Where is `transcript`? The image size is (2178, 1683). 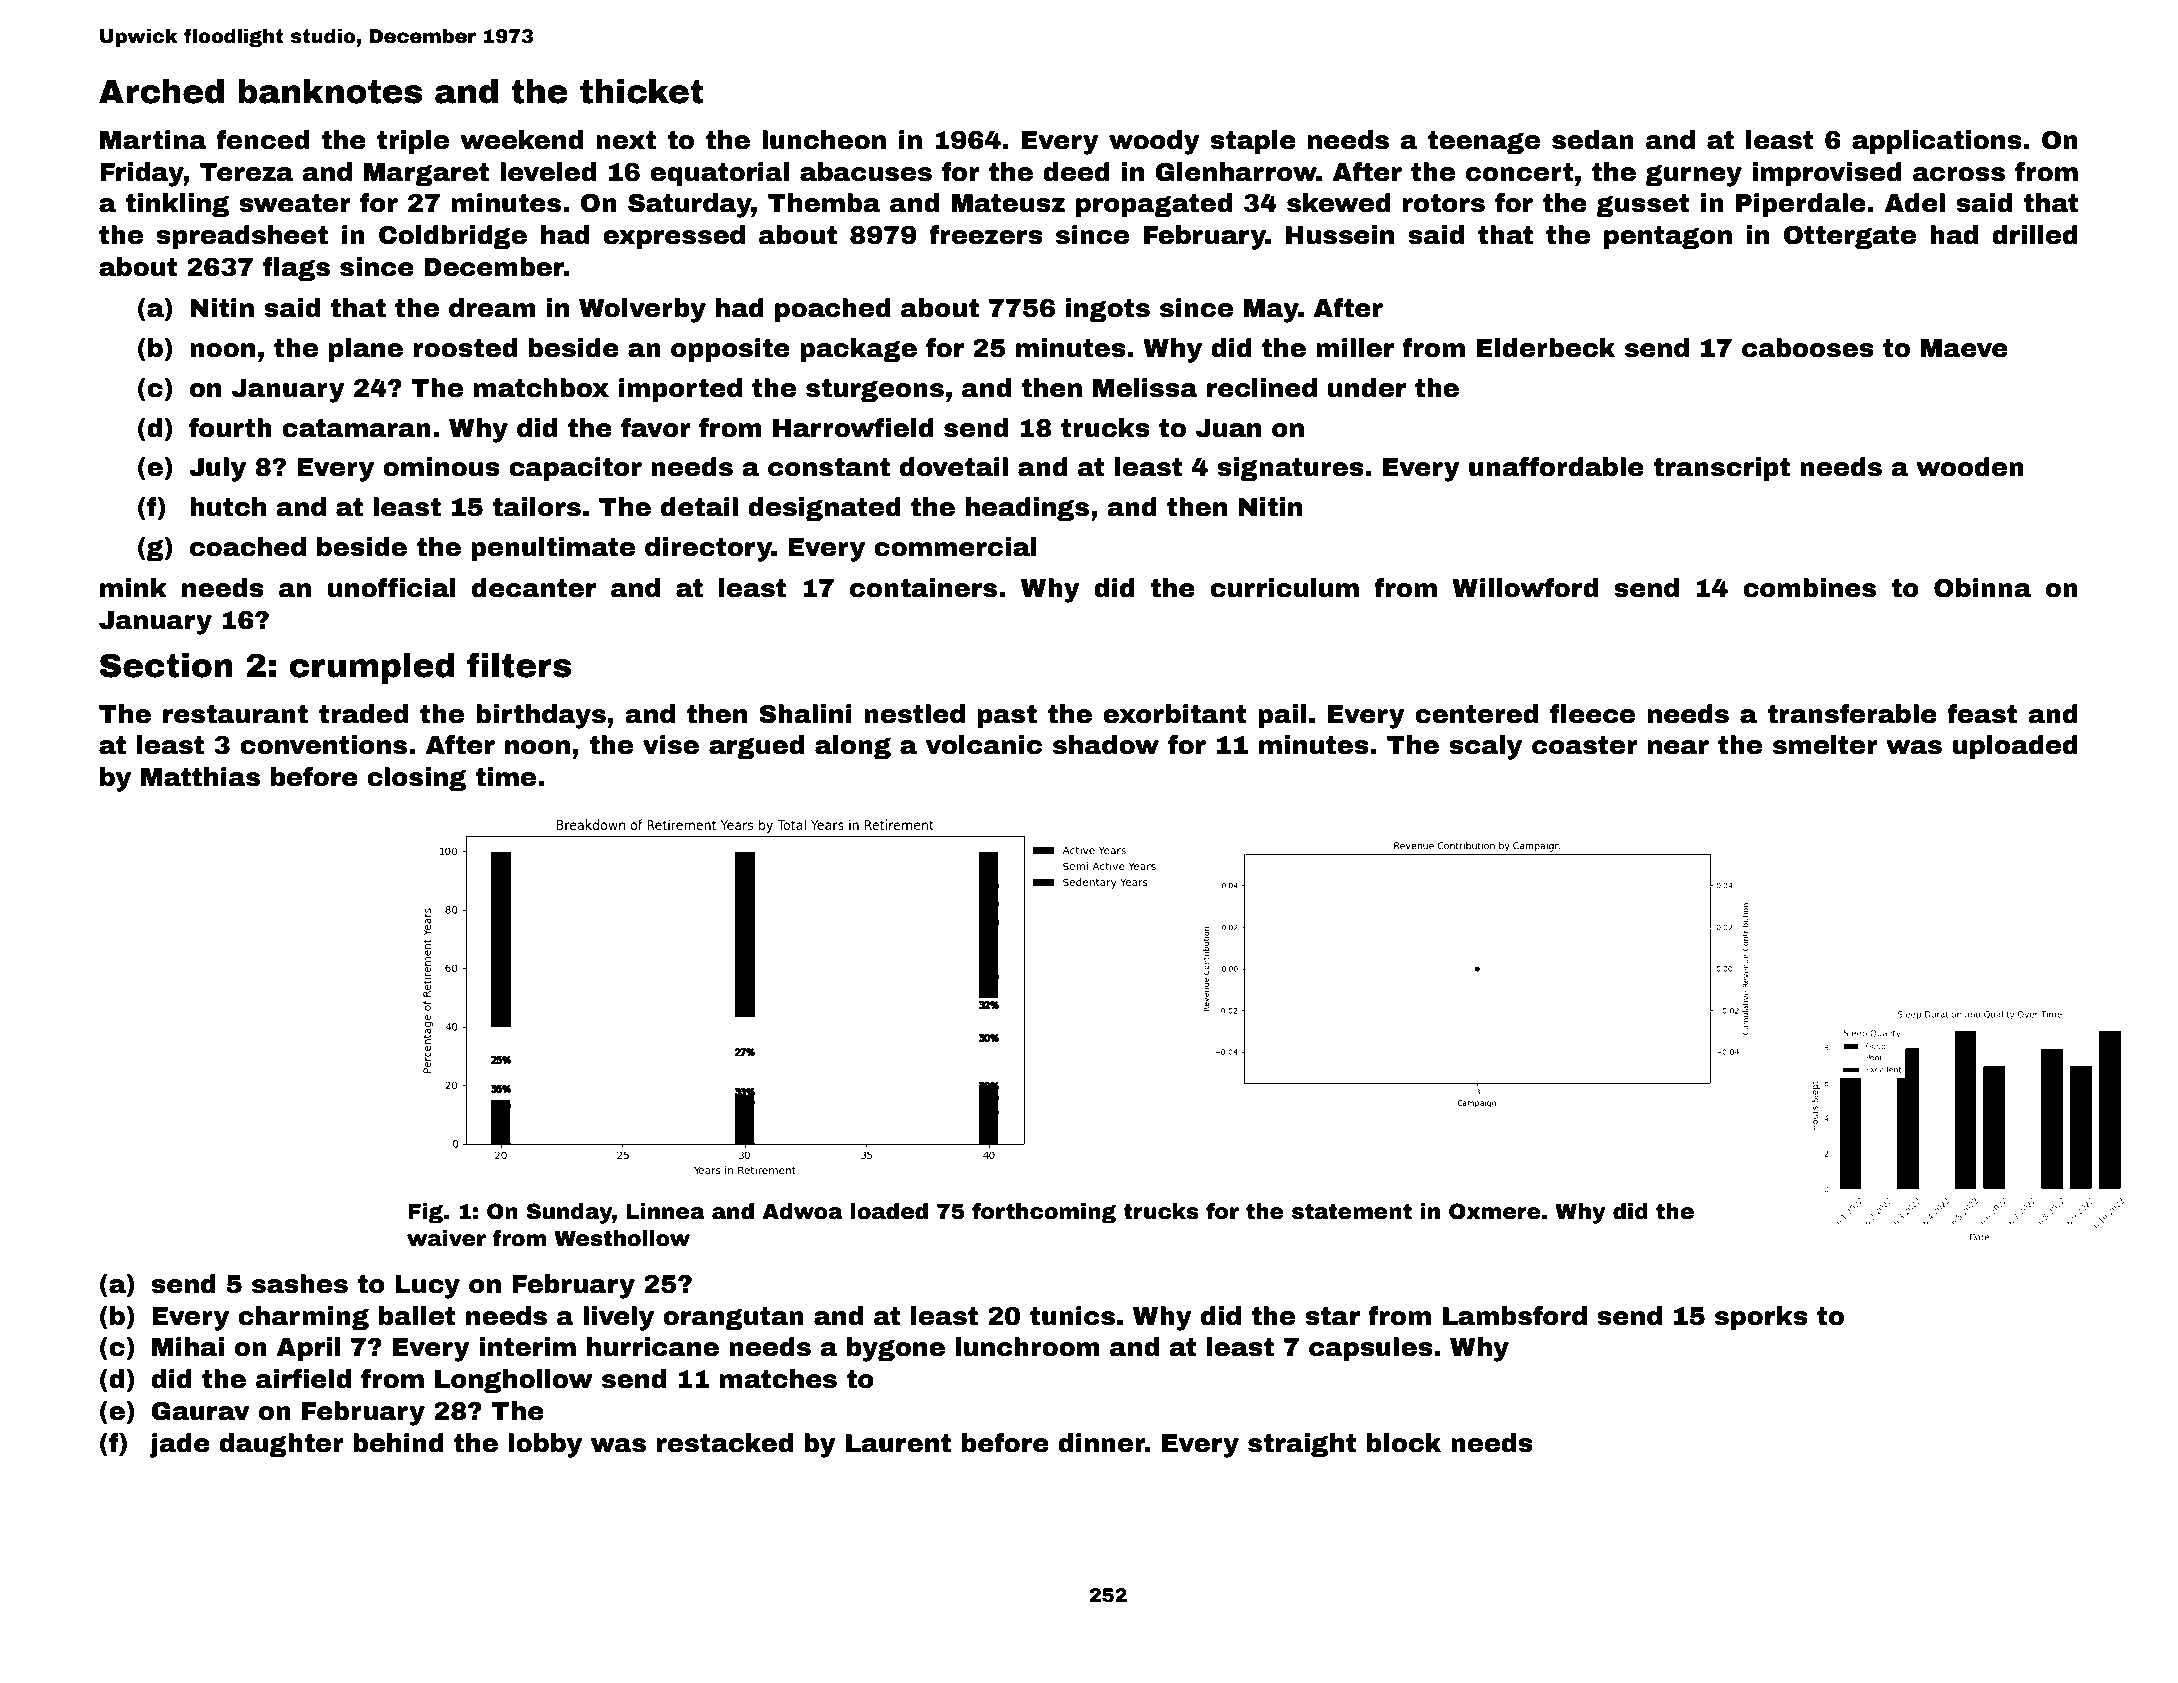 transcript is located at coordinates (1721, 469).
